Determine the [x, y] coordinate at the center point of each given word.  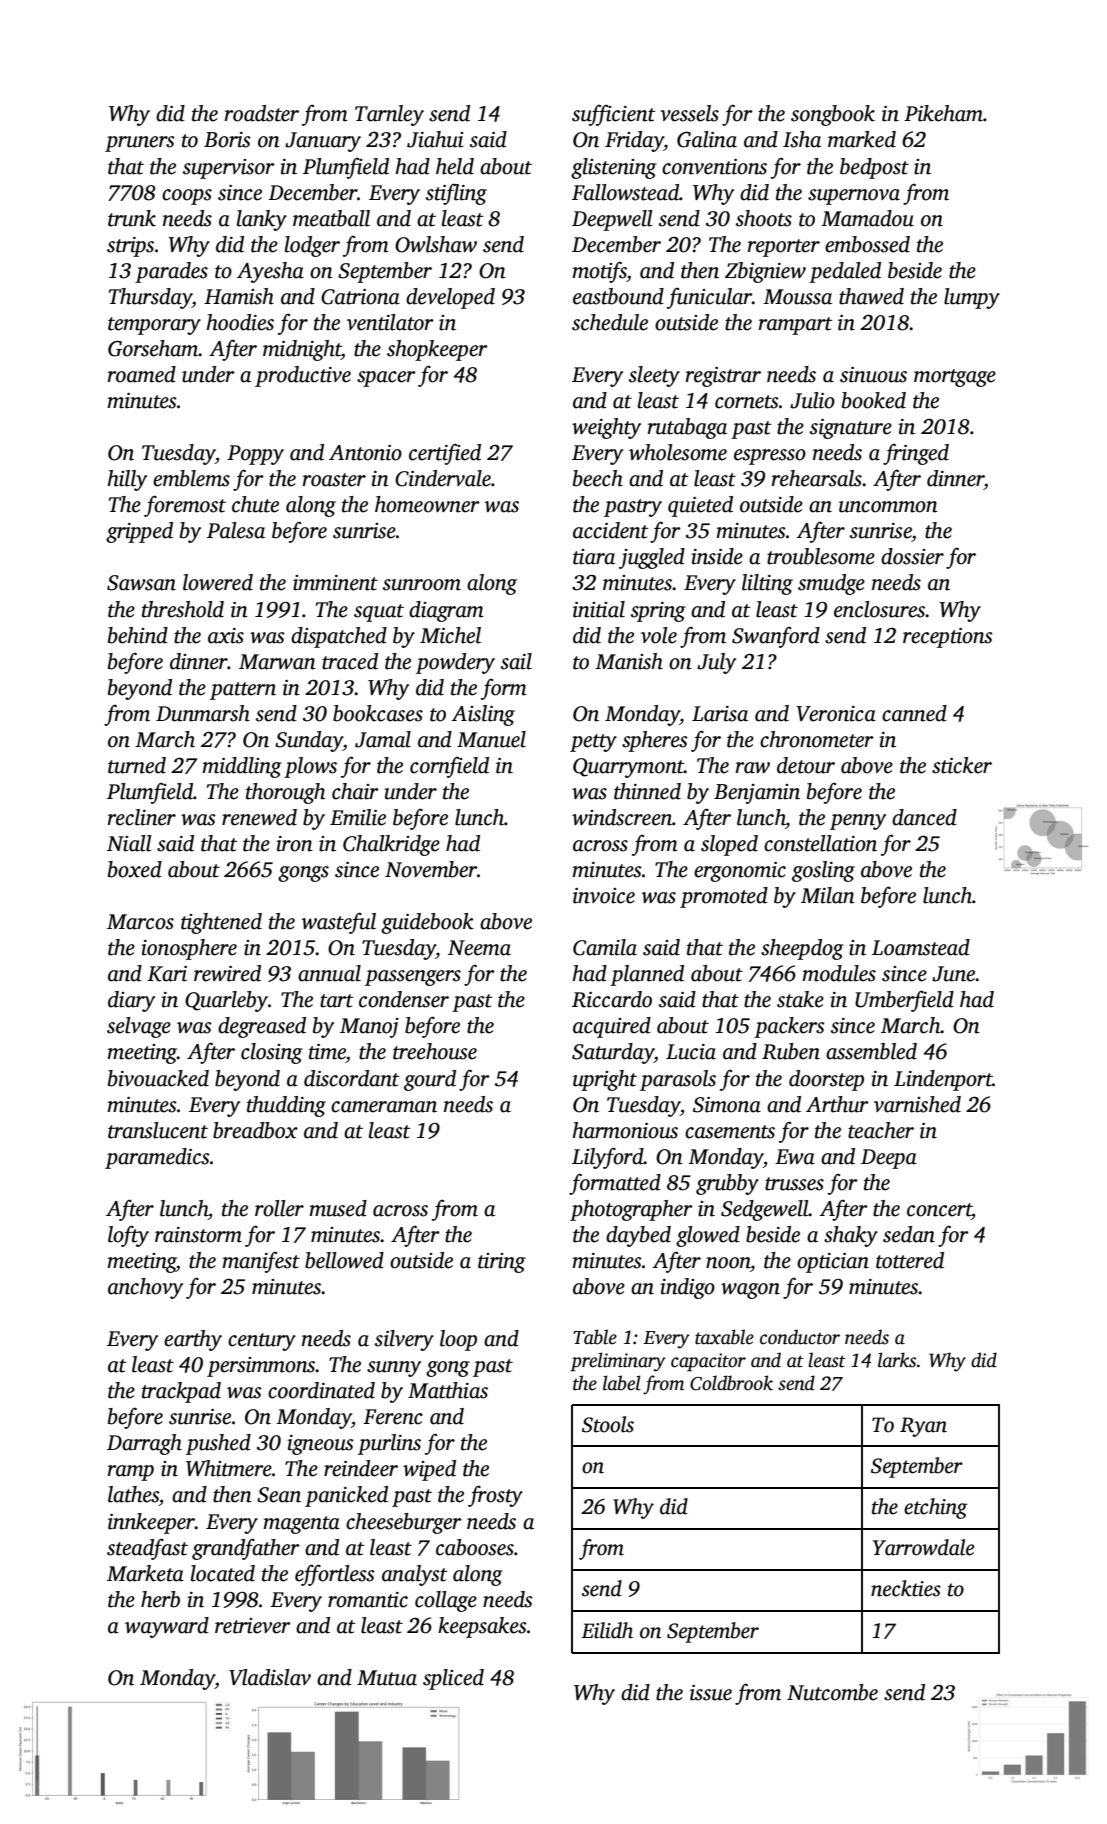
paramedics [157, 1158]
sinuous [873, 375]
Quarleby [226, 1001]
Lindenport [943, 1080]
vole [659, 635]
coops [187, 197]
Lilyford [608, 1158]
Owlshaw [436, 244]
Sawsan [141, 583]
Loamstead [921, 947]
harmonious [625, 1130]
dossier [912, 556]
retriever [253, 1626]
